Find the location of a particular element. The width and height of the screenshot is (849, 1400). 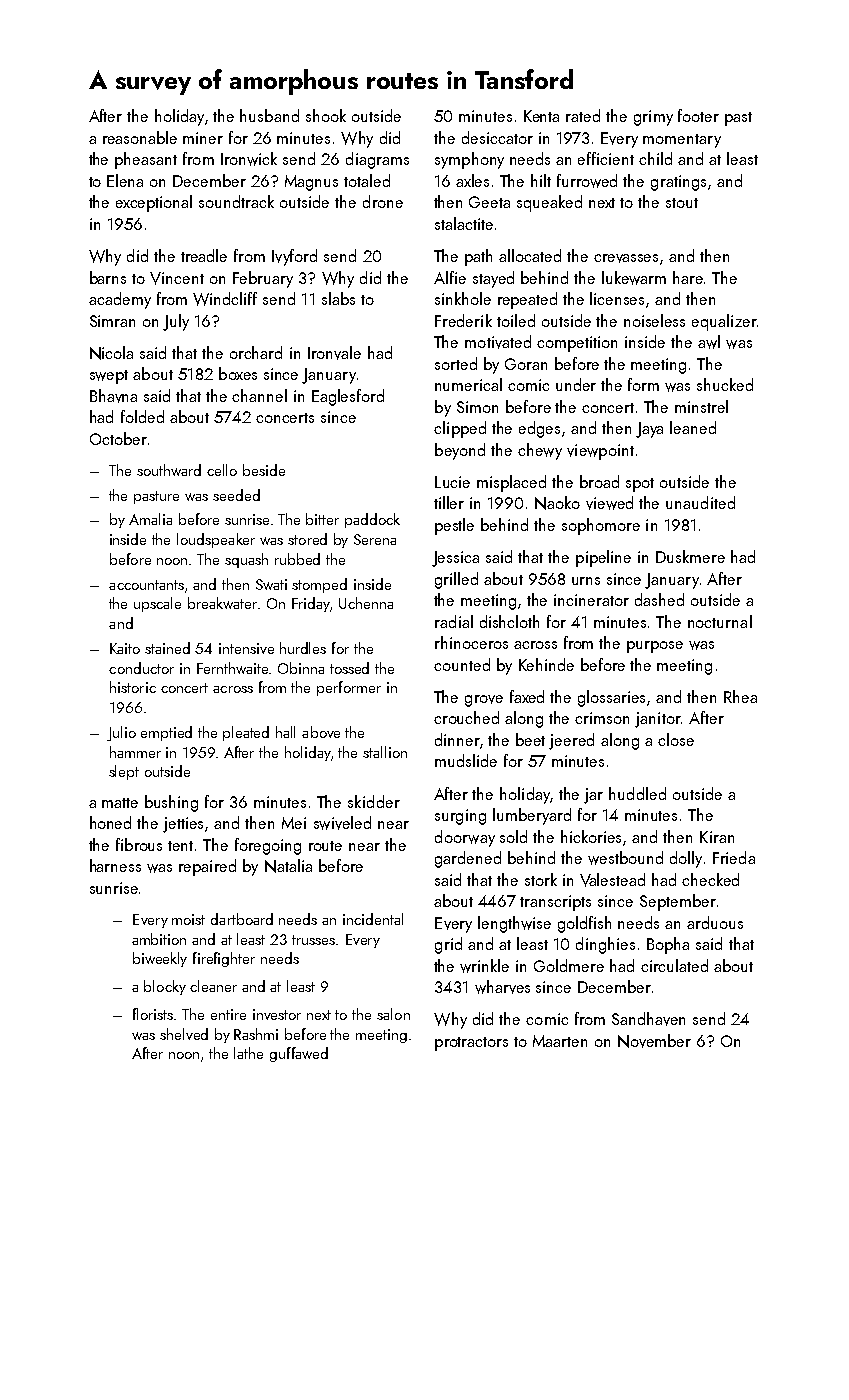

dashed is located at coordinates (659, 599).
